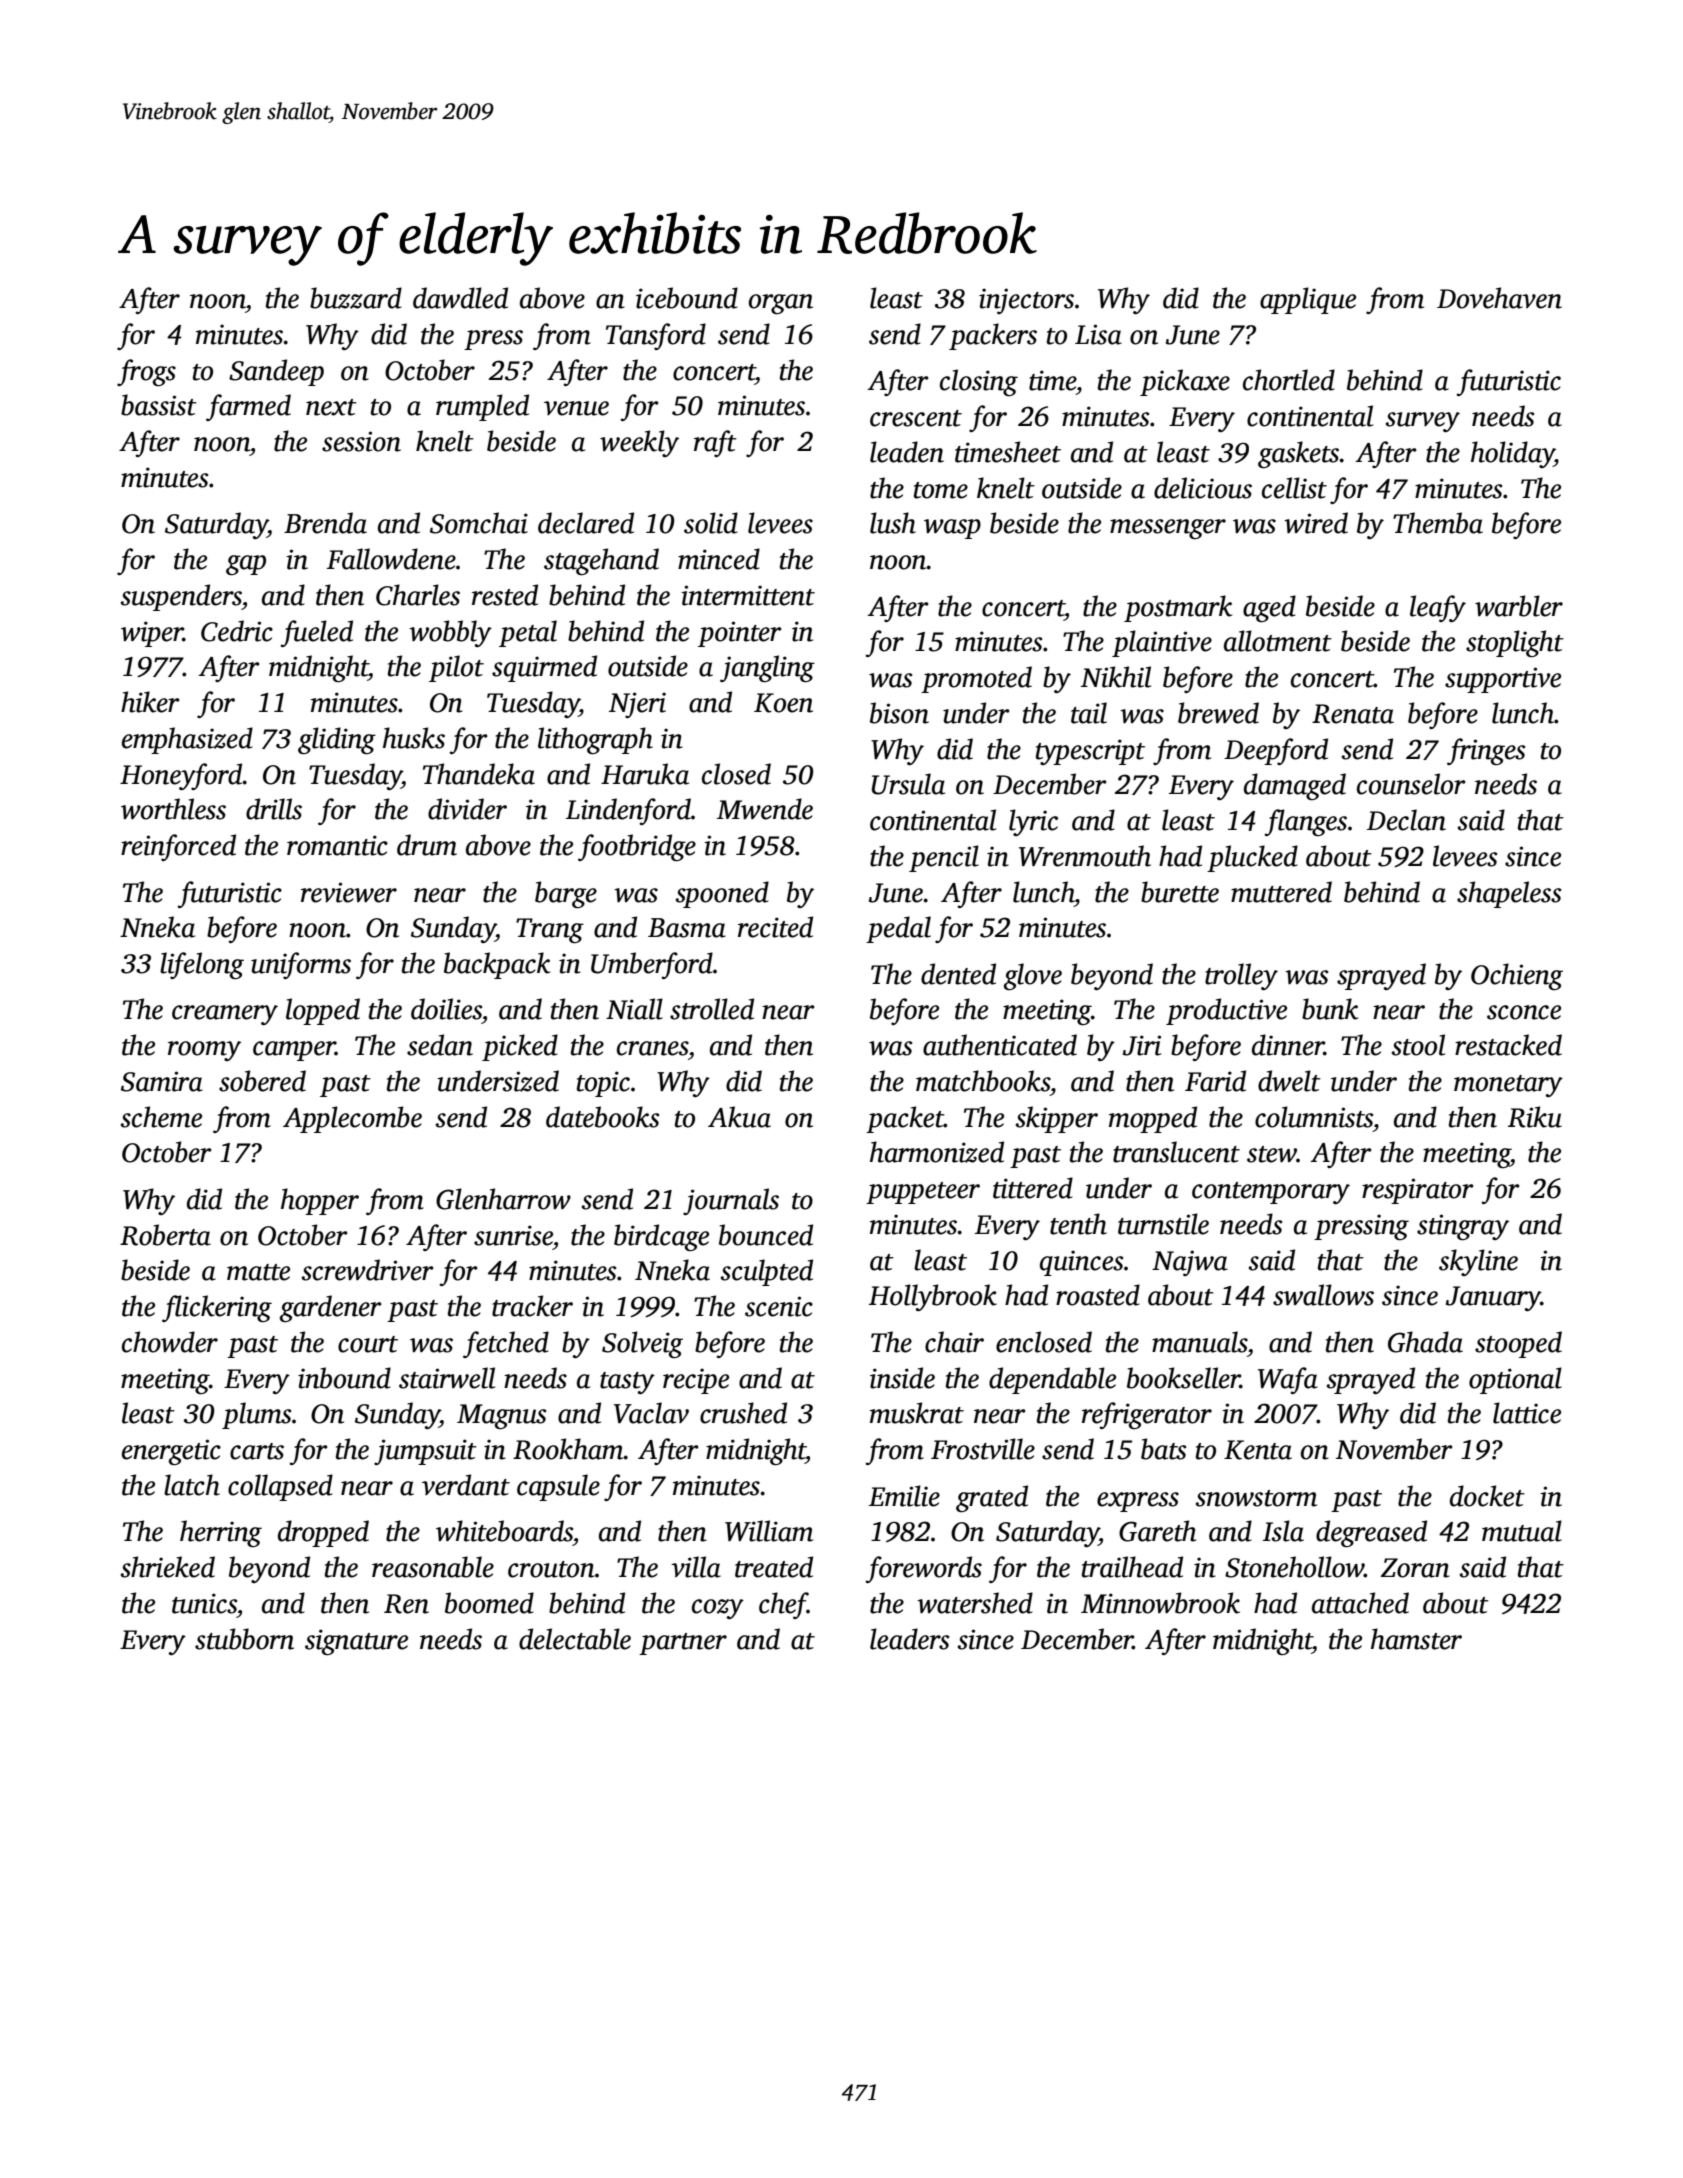  What do you see at coordinates (1308, 300) in the document?
I see `applique` at bounding box center [1308, 300].
